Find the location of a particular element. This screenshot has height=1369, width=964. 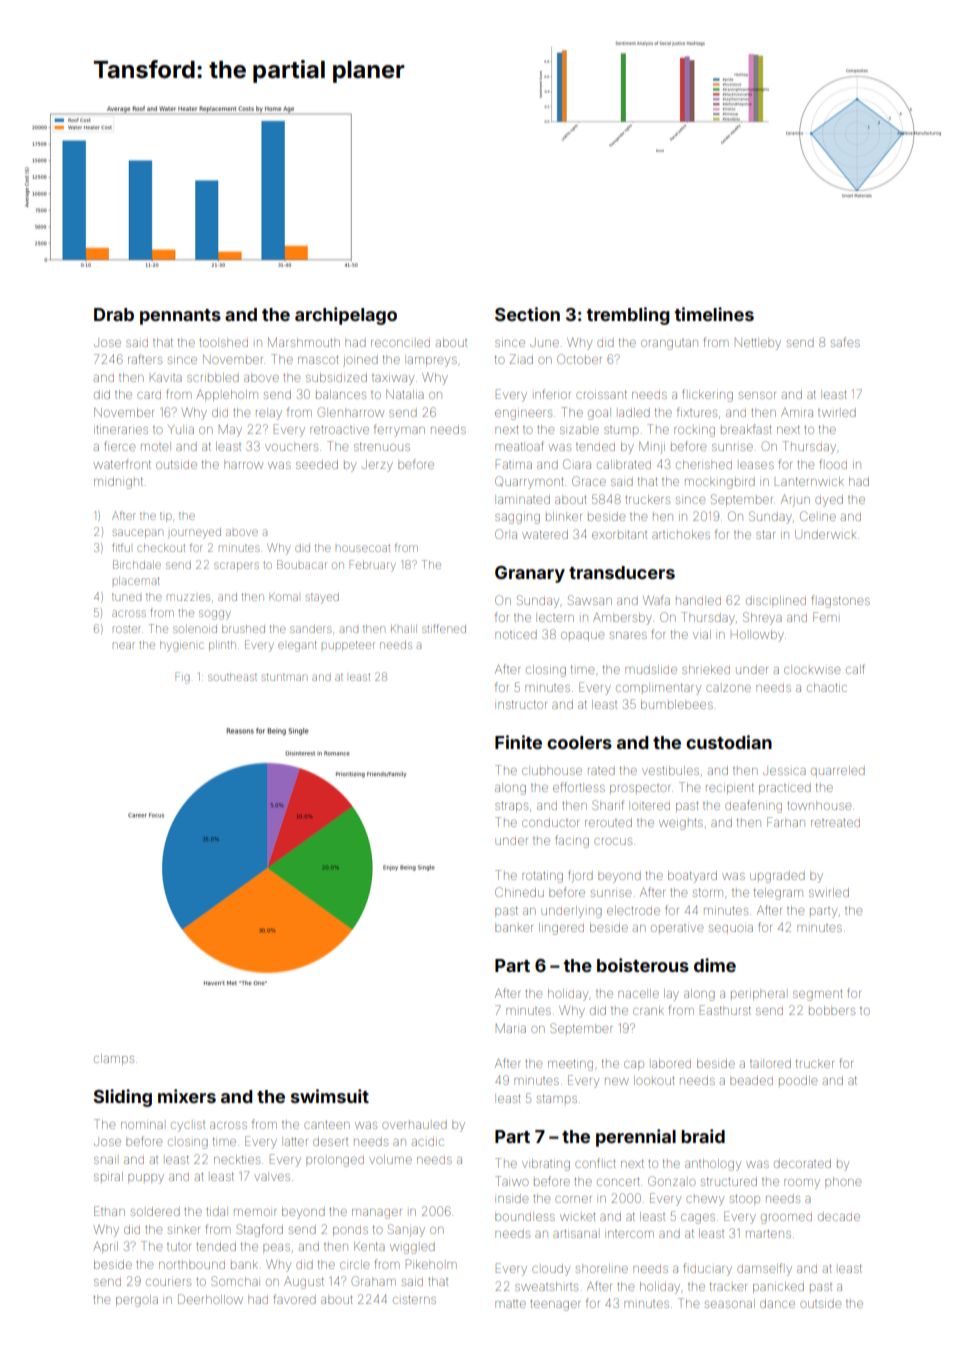

safes is located at coordinates (845, 342).
